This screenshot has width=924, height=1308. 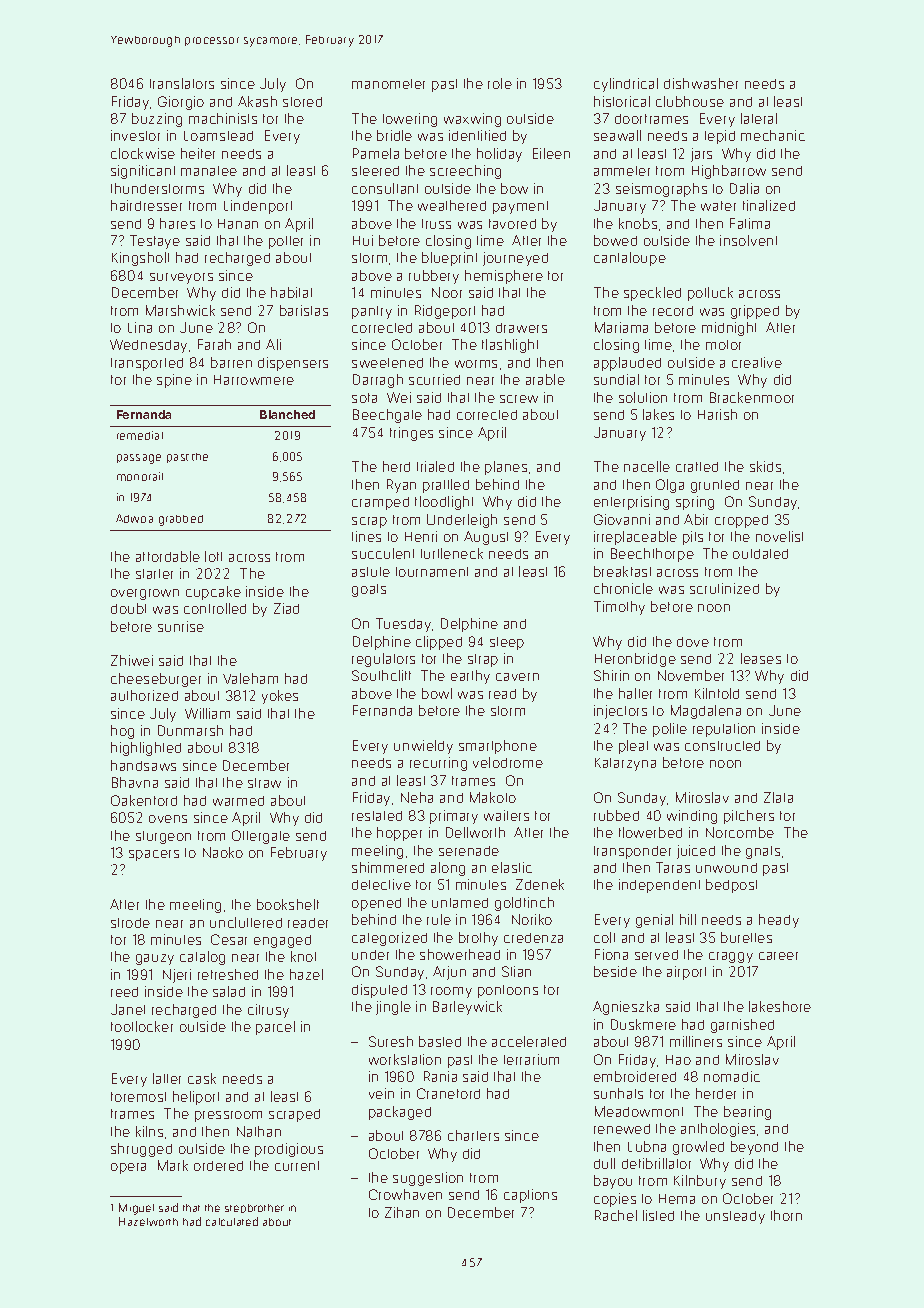 I want to click on Lindenport, so click(x=258, y=207).
